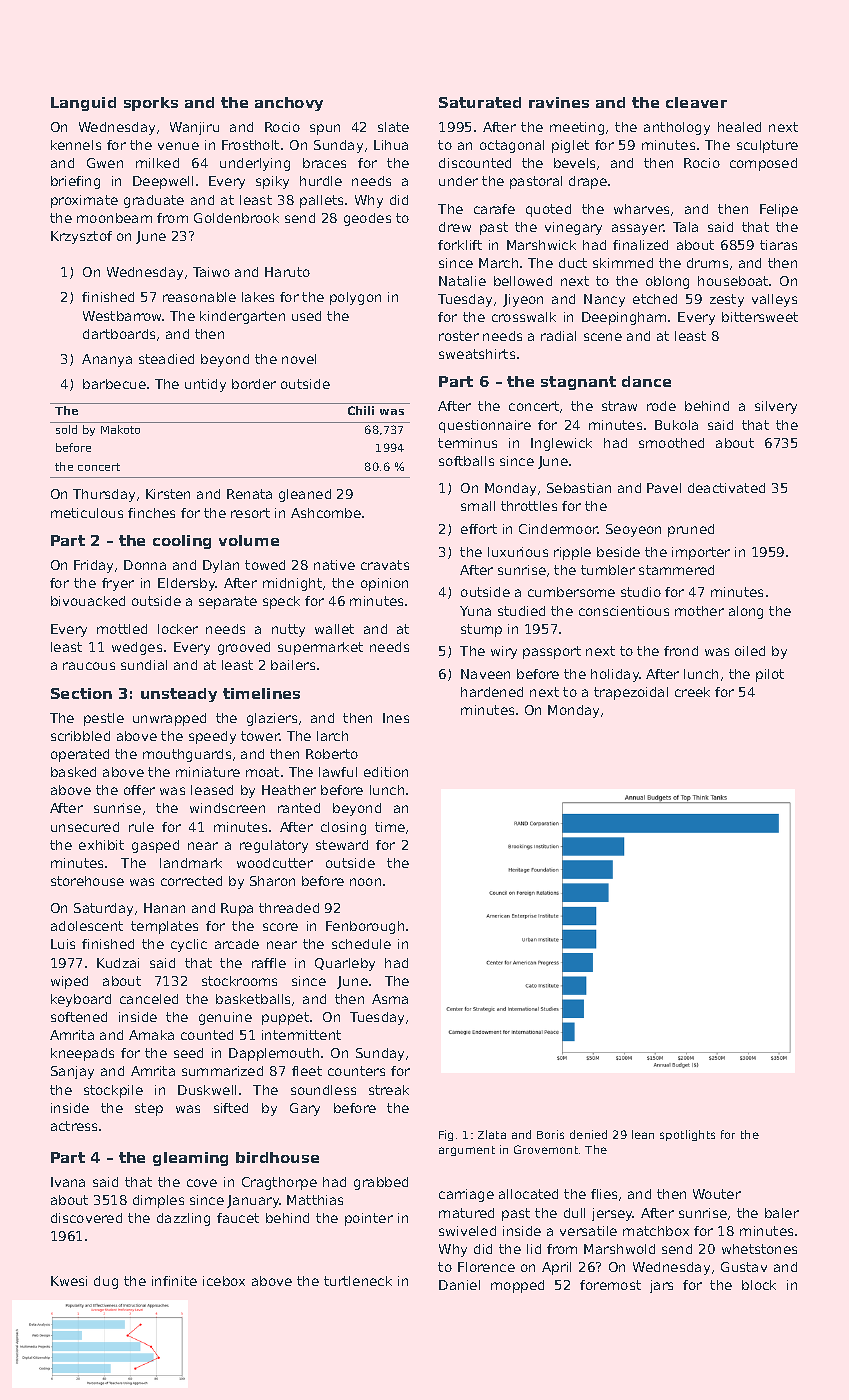 The width and height of the screenshot is (849, 1400). What do you see at coordinates (187, 584) in the screenshot?
I see `Eldersby` at bounding box center [187, 584].
